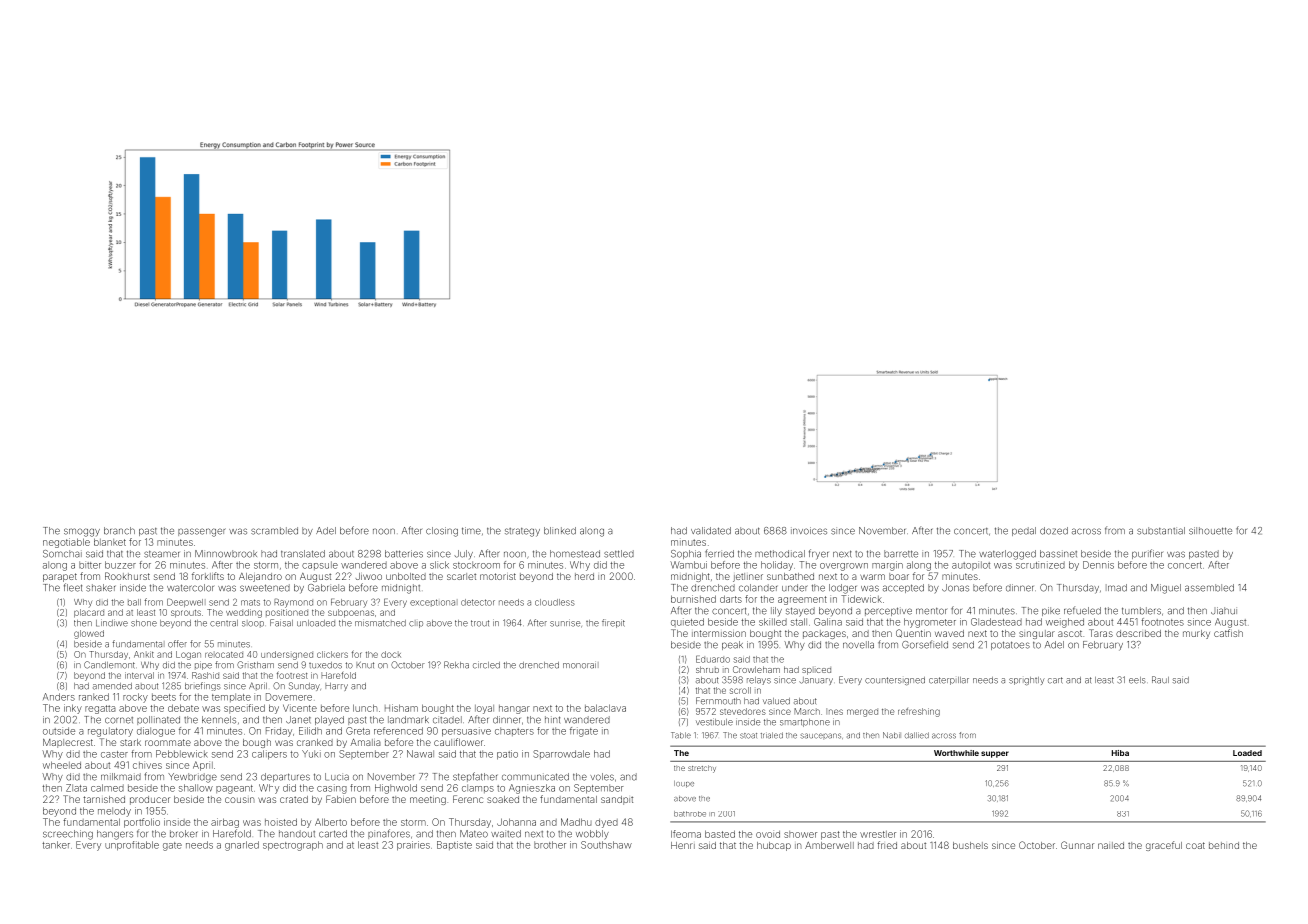 The height and width of the screenshot is (924, 1308). Describe the element at coordinates (581, 665) in the screenshot. I see `monorail` at that location.
